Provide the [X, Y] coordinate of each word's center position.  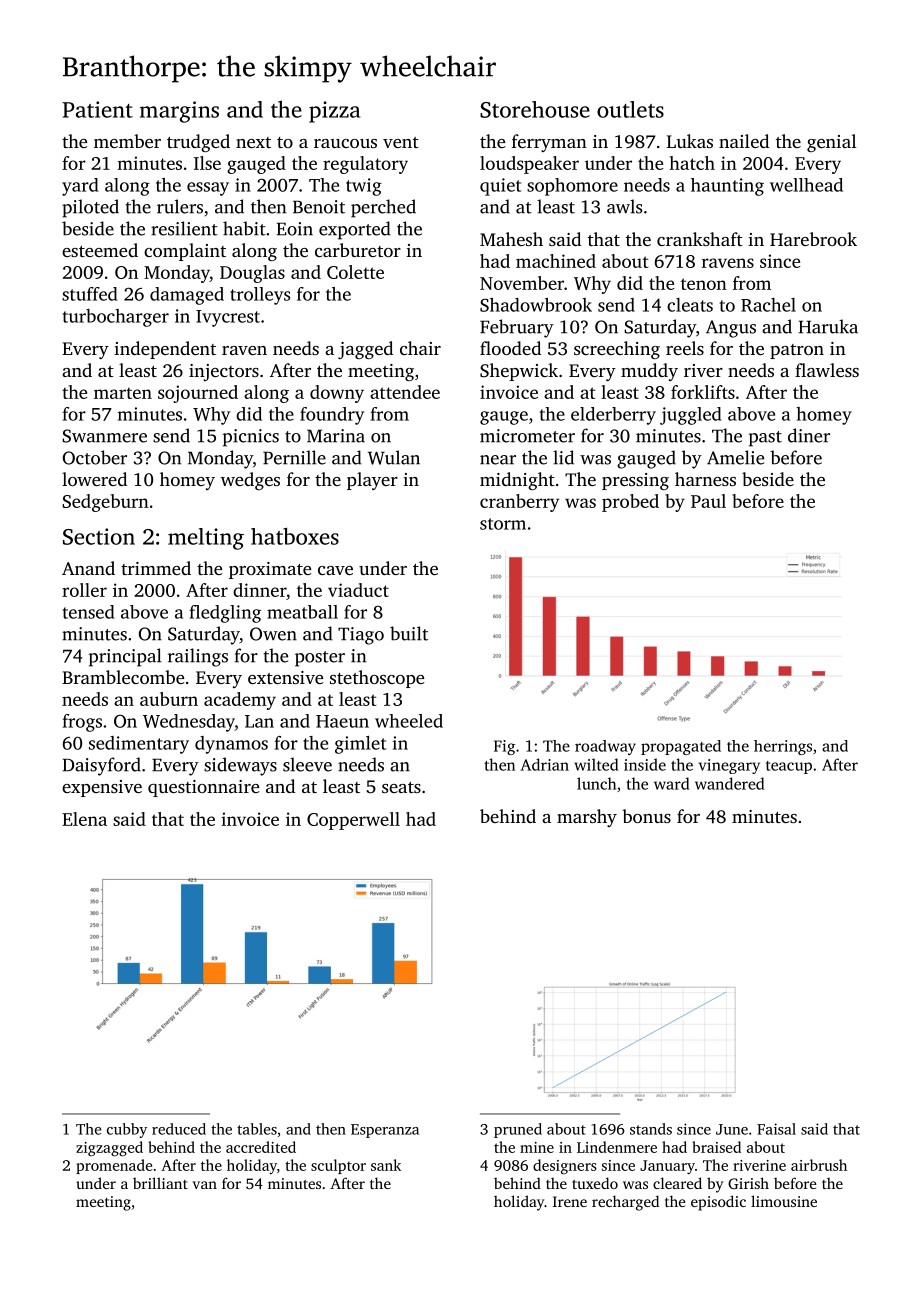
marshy [587, 818]
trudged [198, 143]
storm [503, 524]
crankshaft [700, 239]
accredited [261, 1147]
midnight [517, 481]
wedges [250, 481]
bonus [646, 816]
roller [84, 590]
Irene [570, 1201]
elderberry [613, 416]
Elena [84, 819]
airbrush [819, 1165]
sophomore [572, 187]
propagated [681, 747]
